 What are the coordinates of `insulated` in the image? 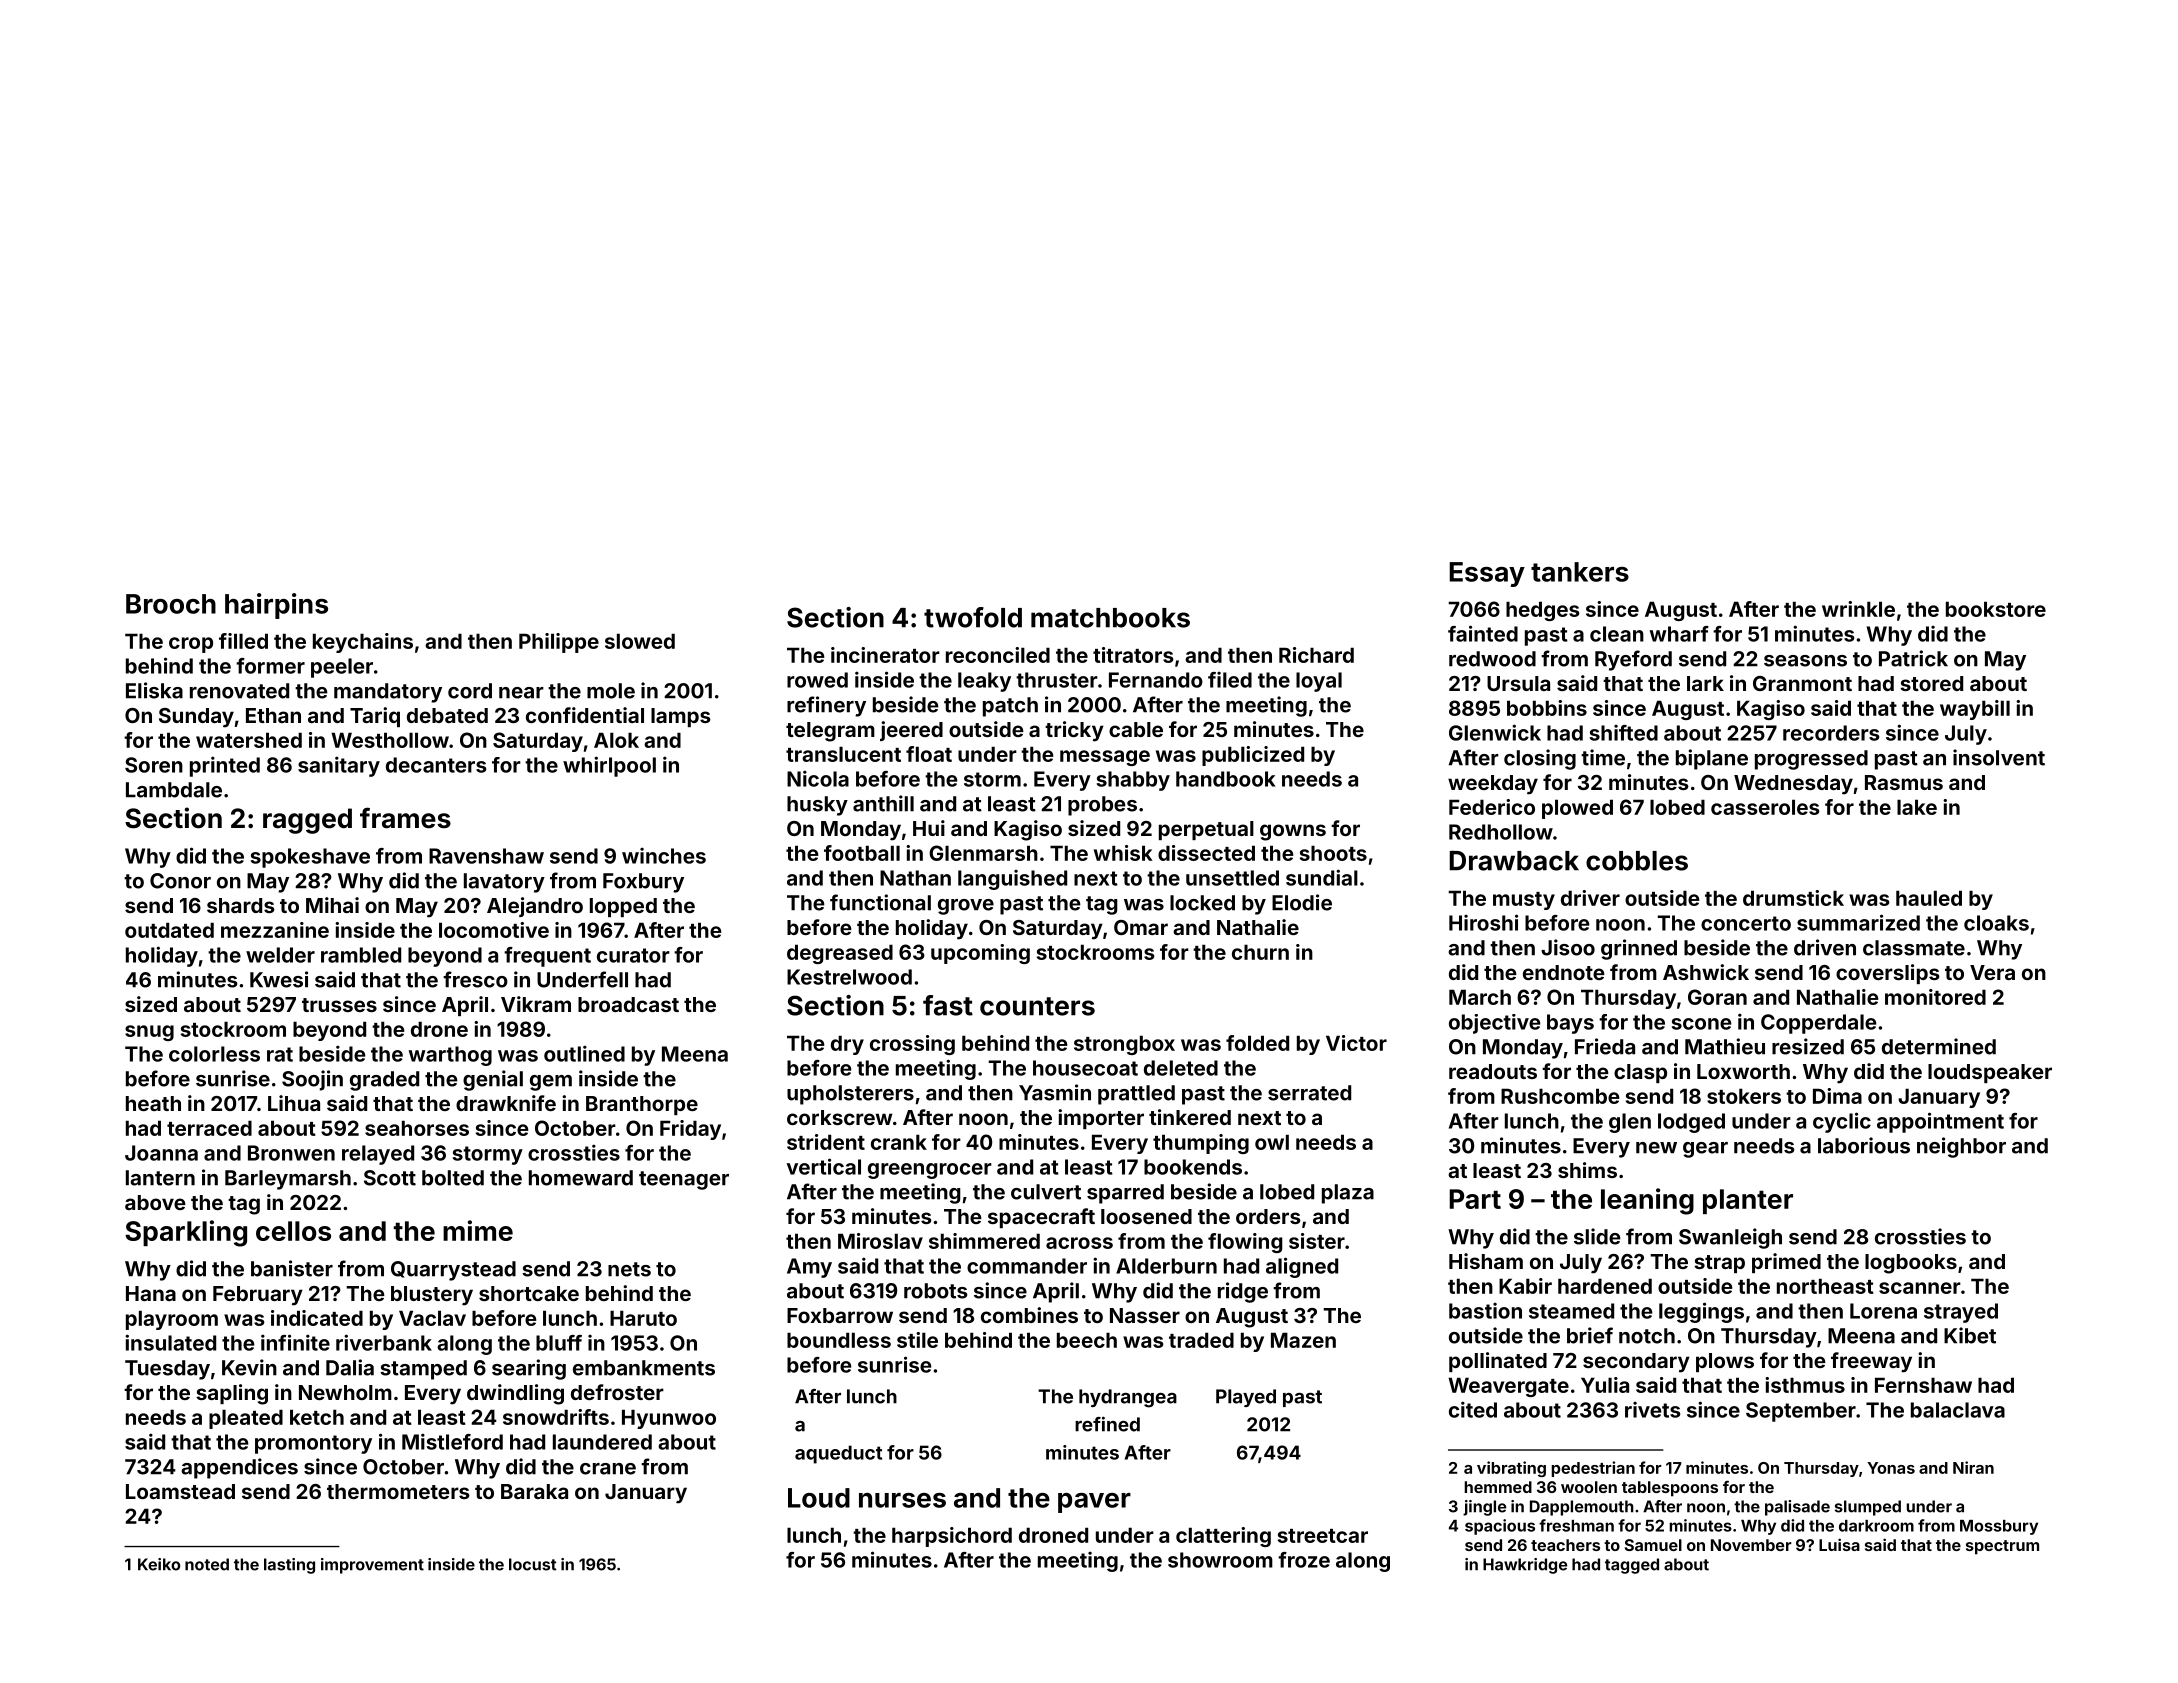 It's located at (170, 1342).
